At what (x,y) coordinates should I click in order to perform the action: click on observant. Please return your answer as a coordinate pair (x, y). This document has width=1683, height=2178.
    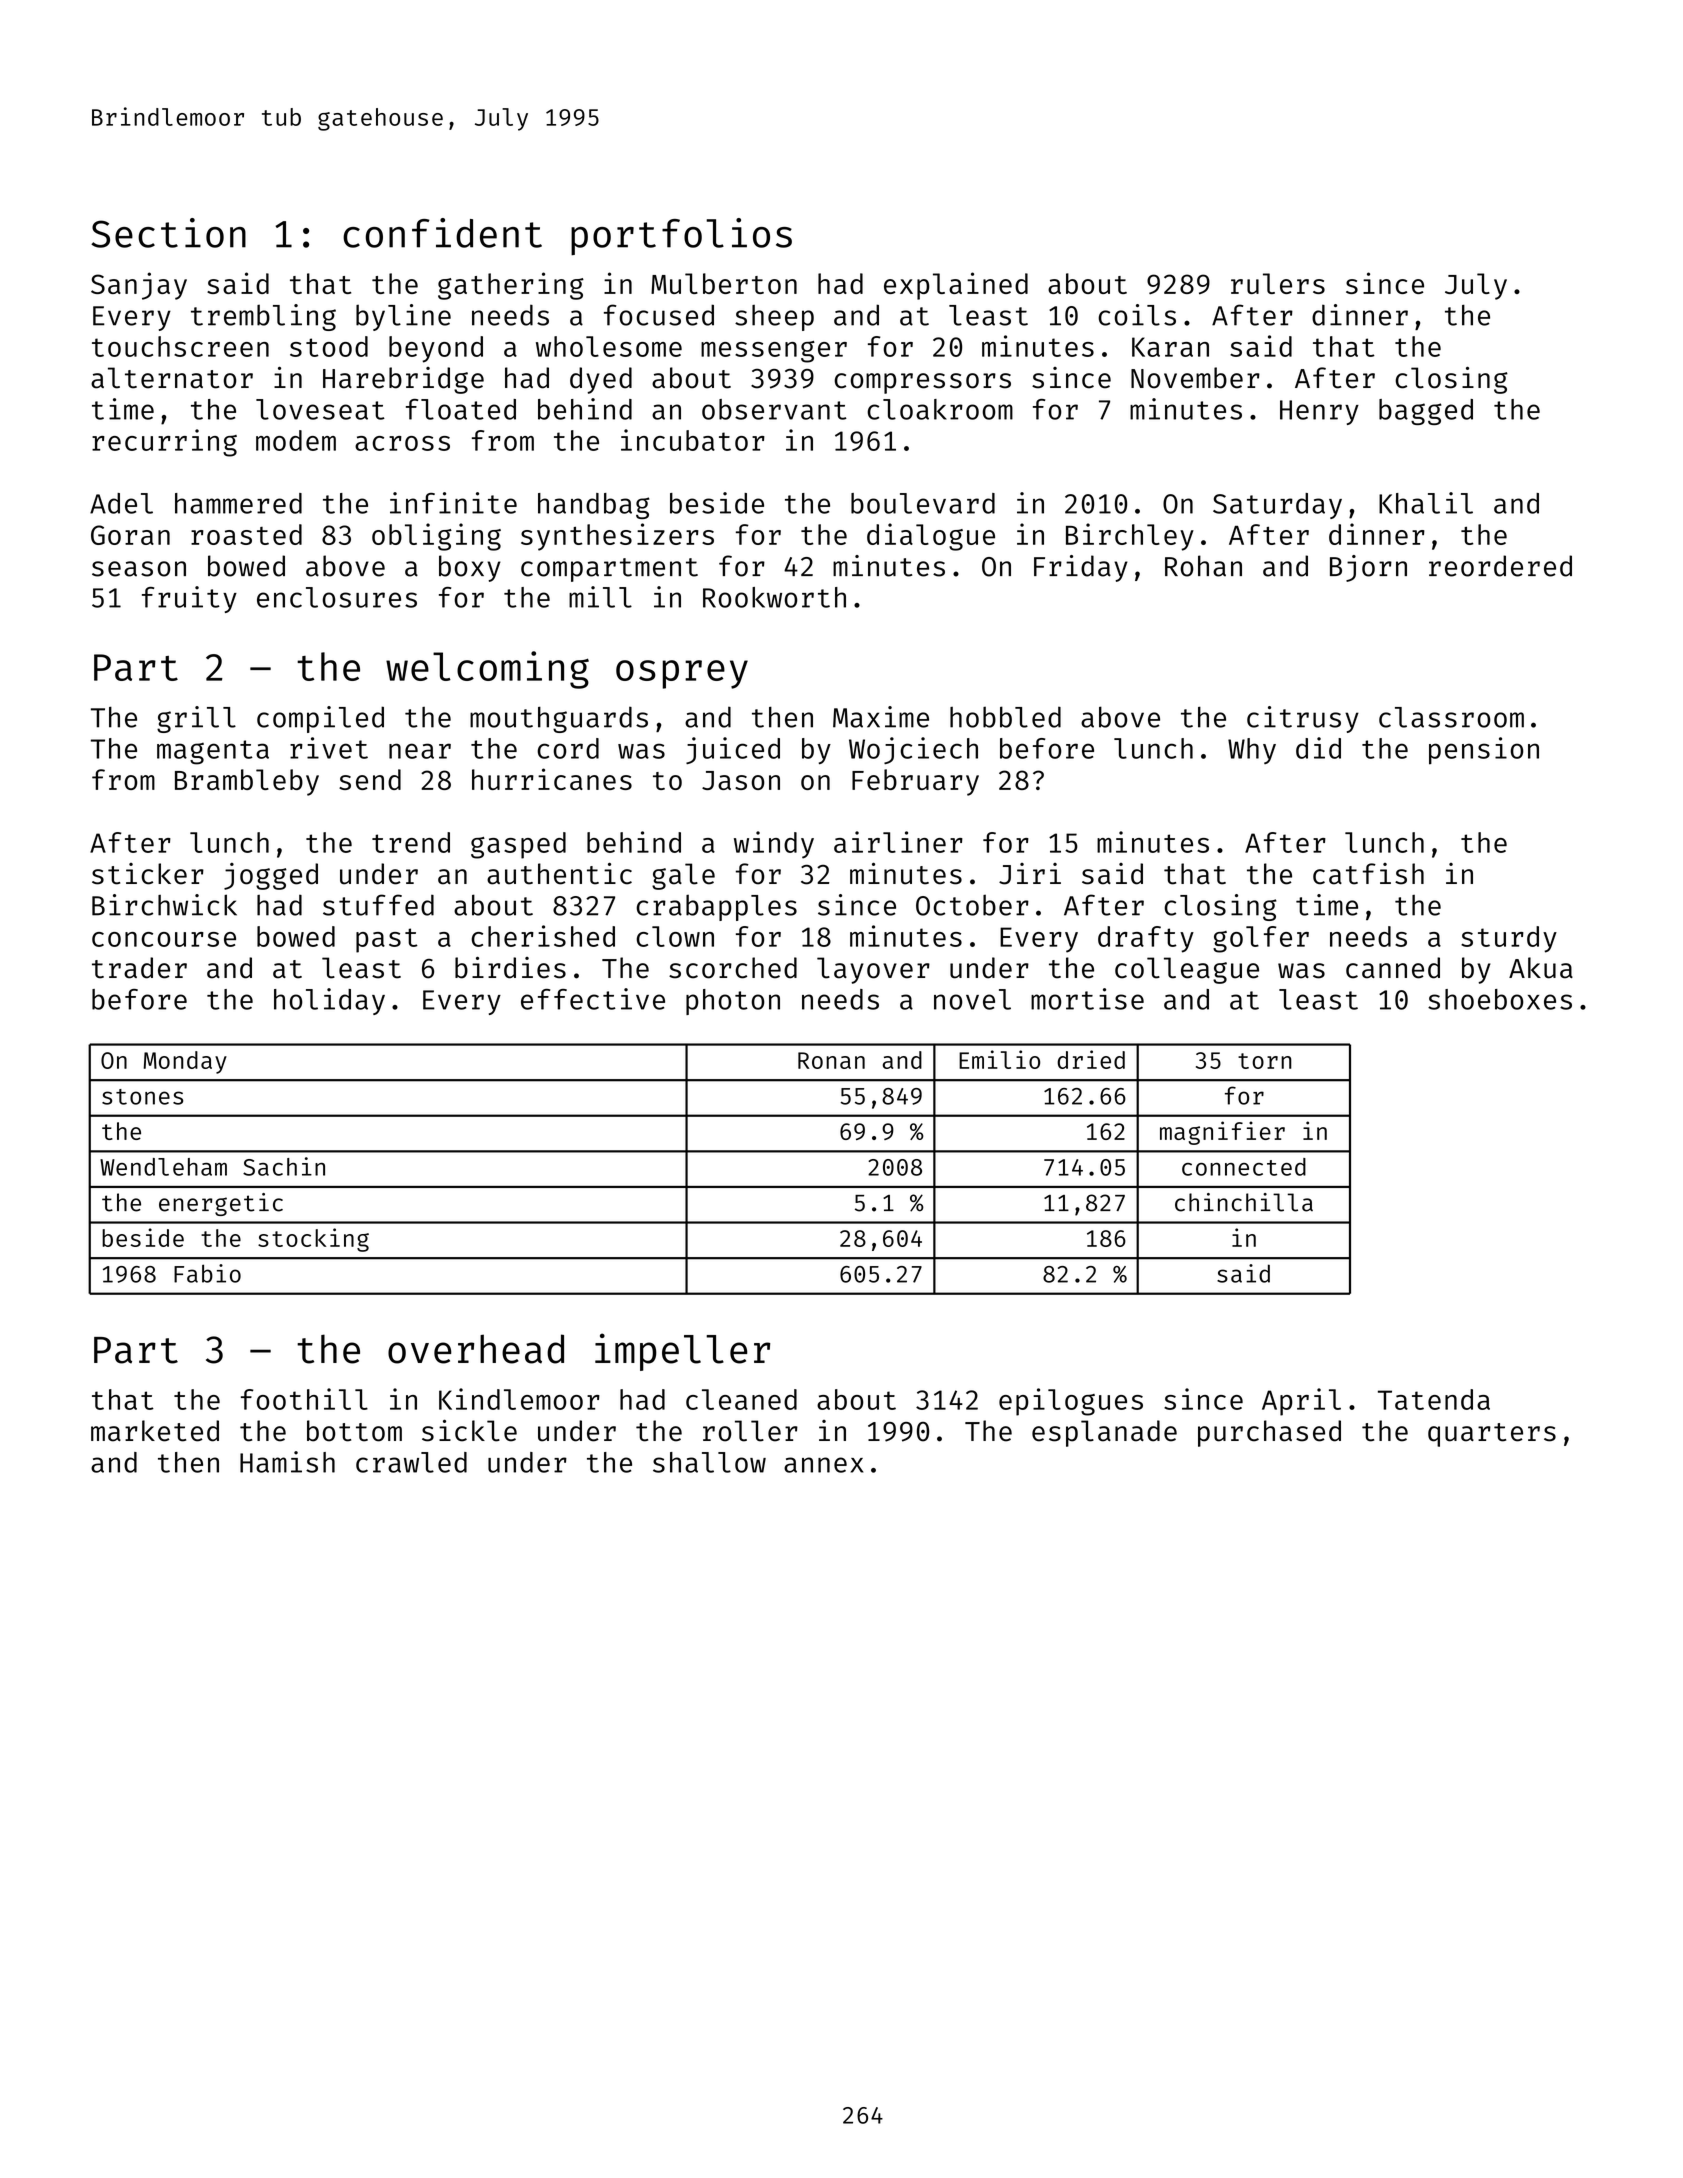
    Looking at the image, I should click on (774, 409).
